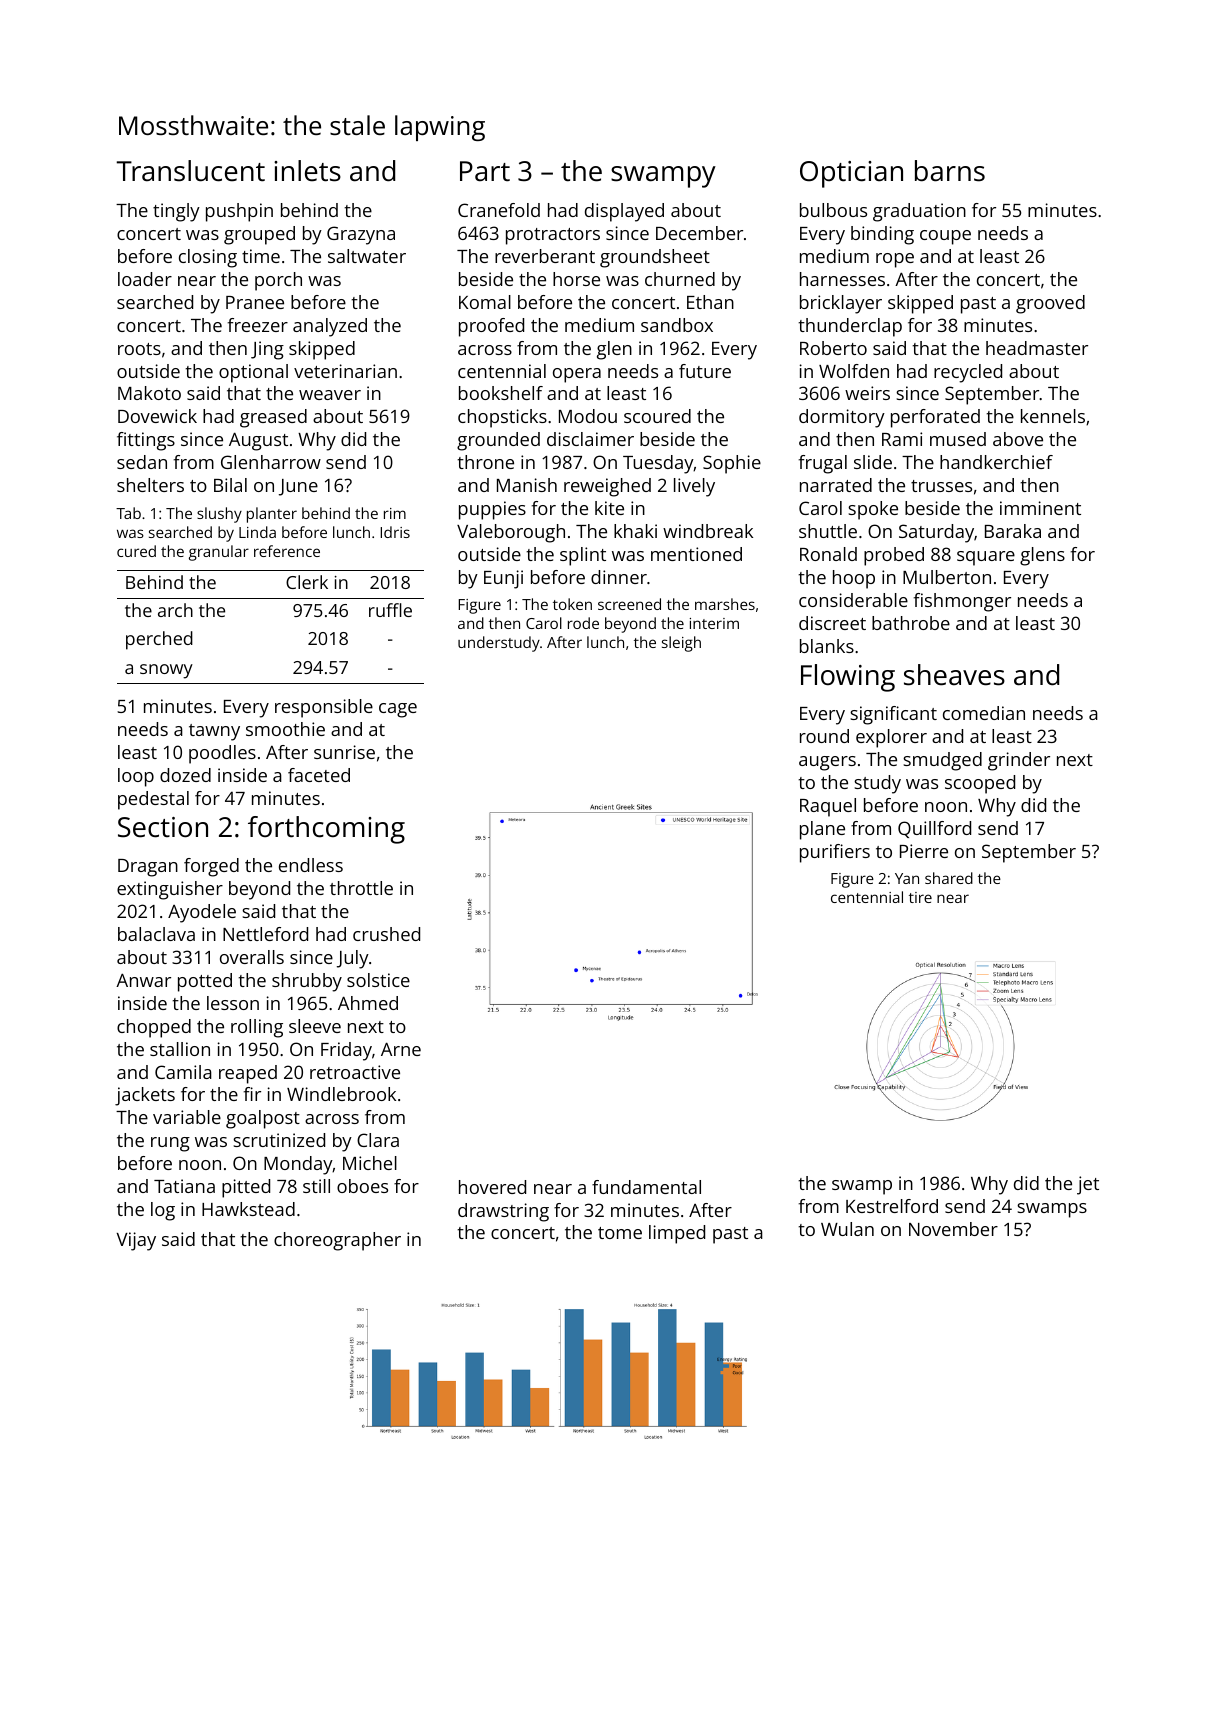 This screenshot has width=1222, height=1729. What do you see at coordinates (1019, 761) in the screenshot?
I see `grinder` at bounding box center [1019, 761].
